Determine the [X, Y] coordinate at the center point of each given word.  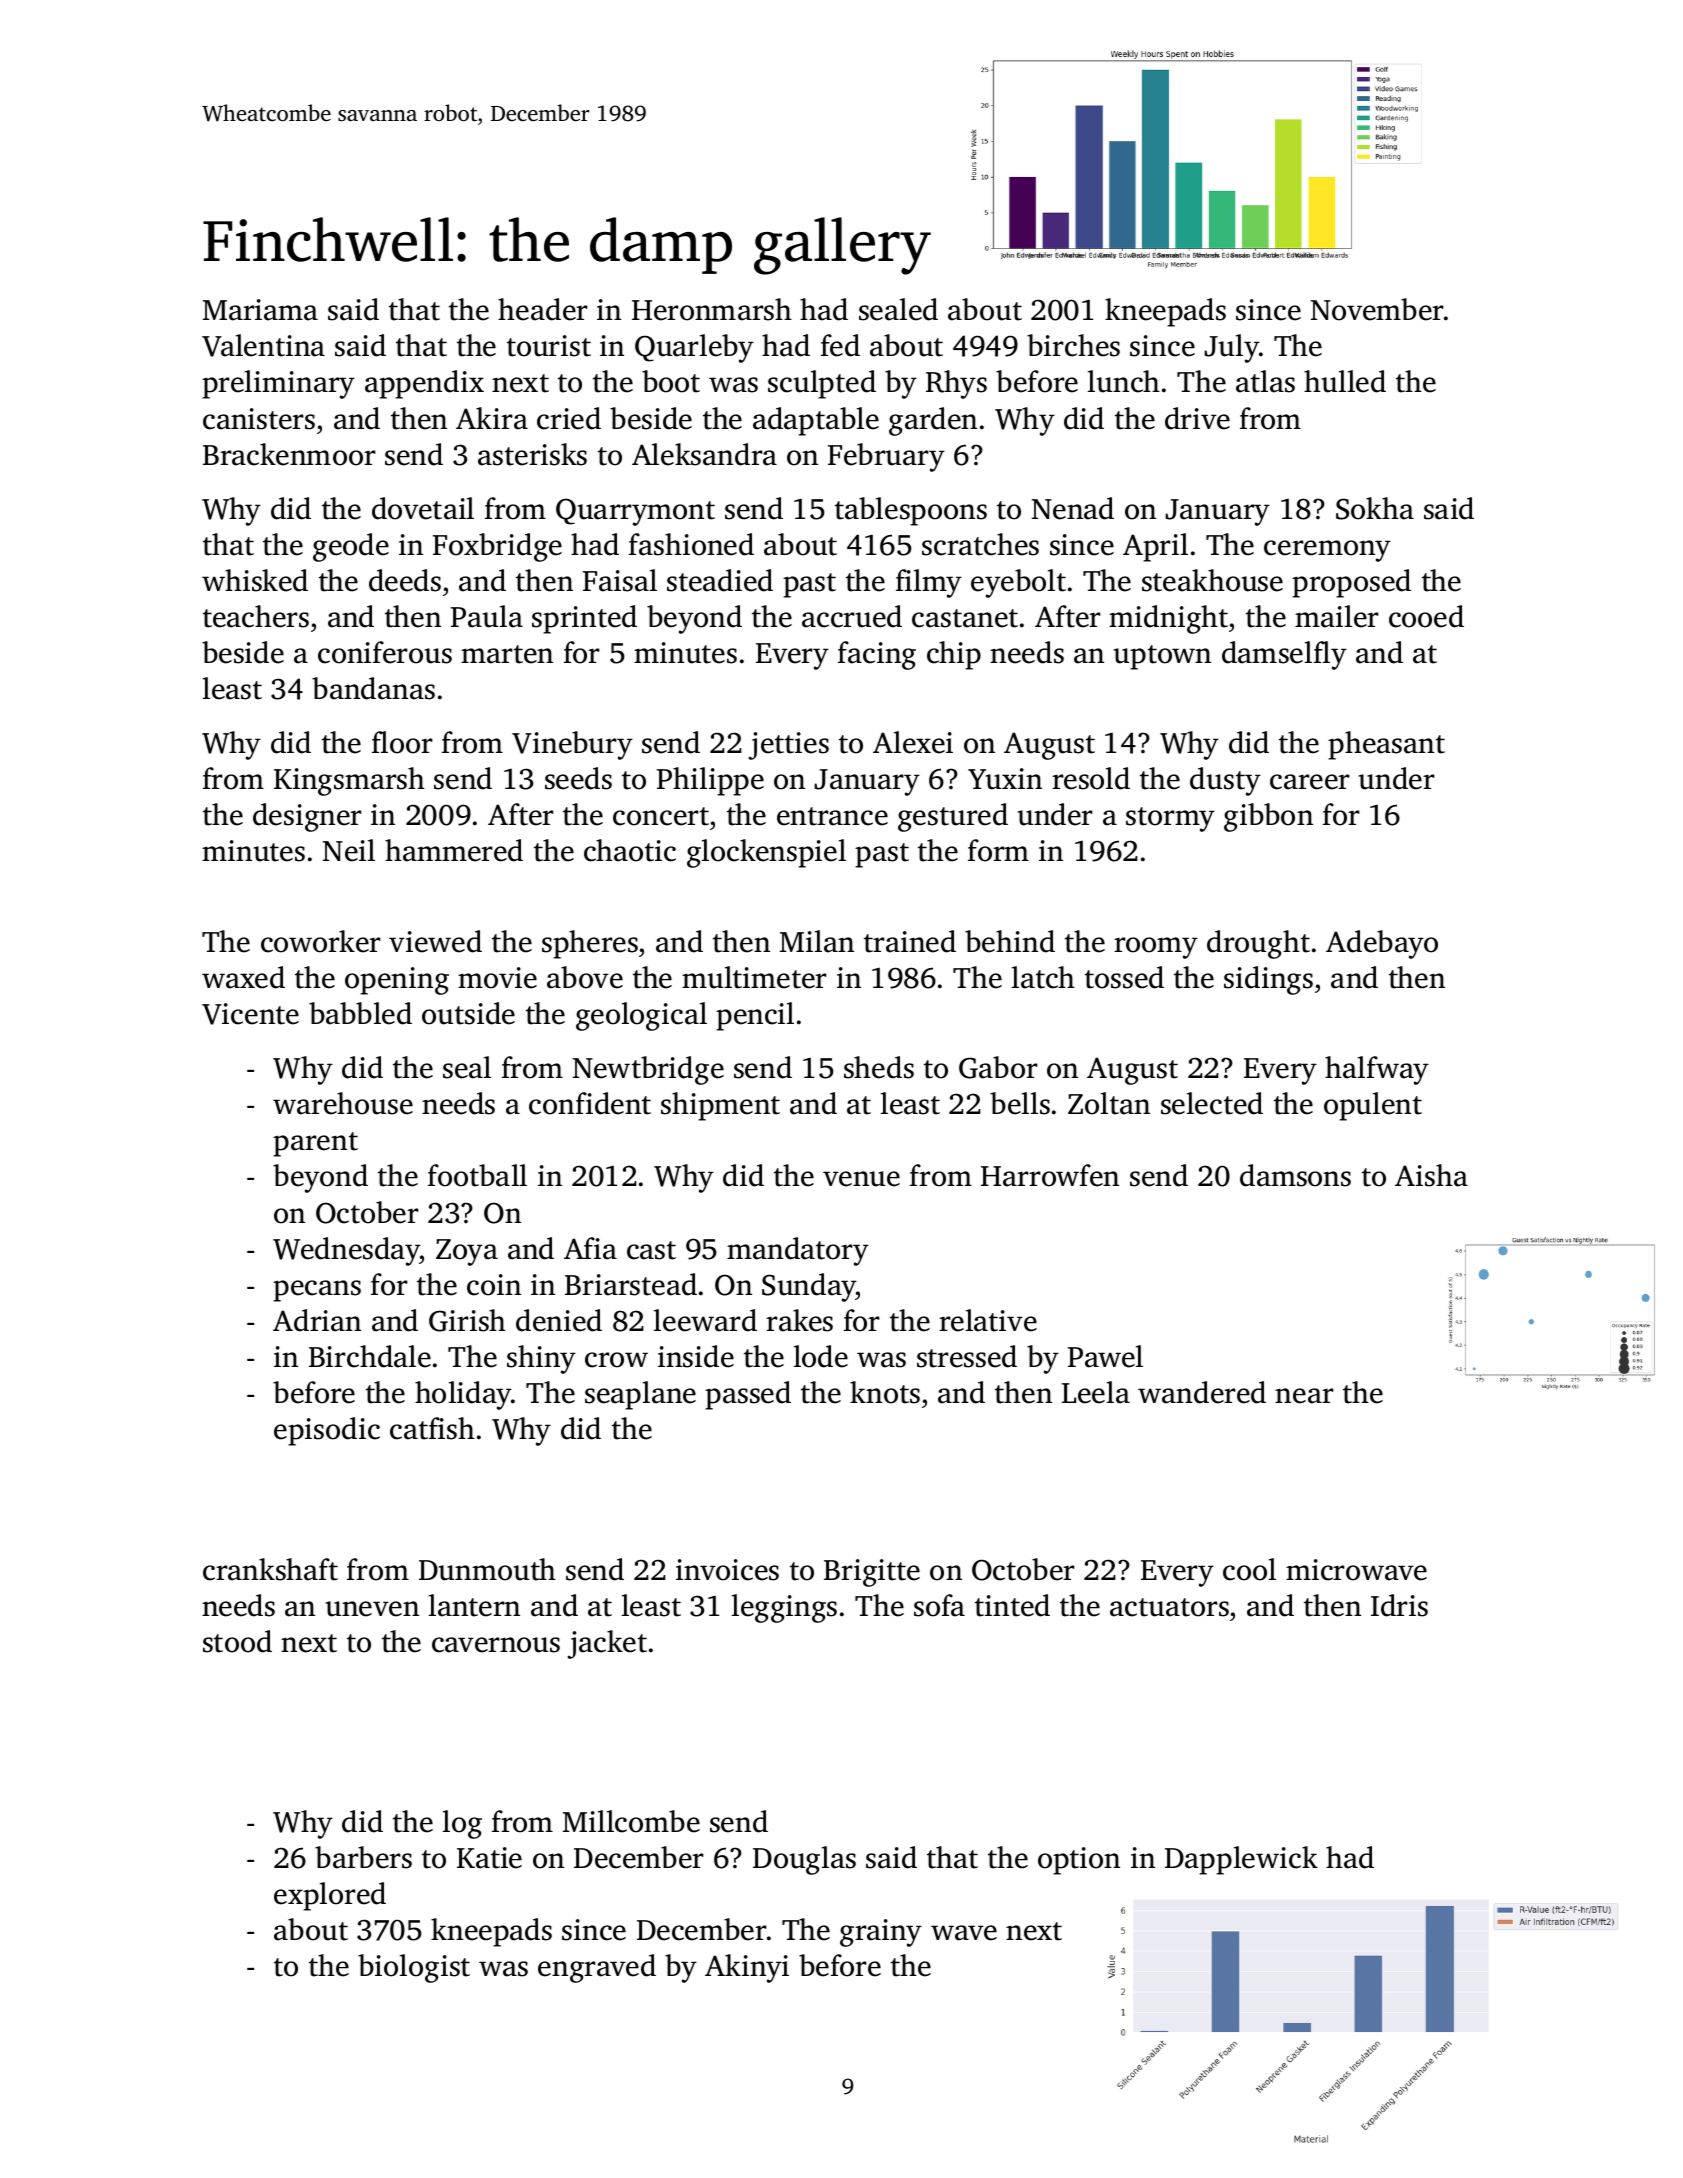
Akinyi [747, 1968]
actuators [1169, 1607]
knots [885, 1392]
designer [307, 817]
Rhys [956, 384]
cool [1249, 1569]
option [1079, 1861]
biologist [414, 1968]
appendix [424, 384]
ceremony [1327, 551]
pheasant [1386, 745]
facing [877, 655]
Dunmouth [487, 1569]
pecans [317, 1291]
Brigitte [872, 1573]
